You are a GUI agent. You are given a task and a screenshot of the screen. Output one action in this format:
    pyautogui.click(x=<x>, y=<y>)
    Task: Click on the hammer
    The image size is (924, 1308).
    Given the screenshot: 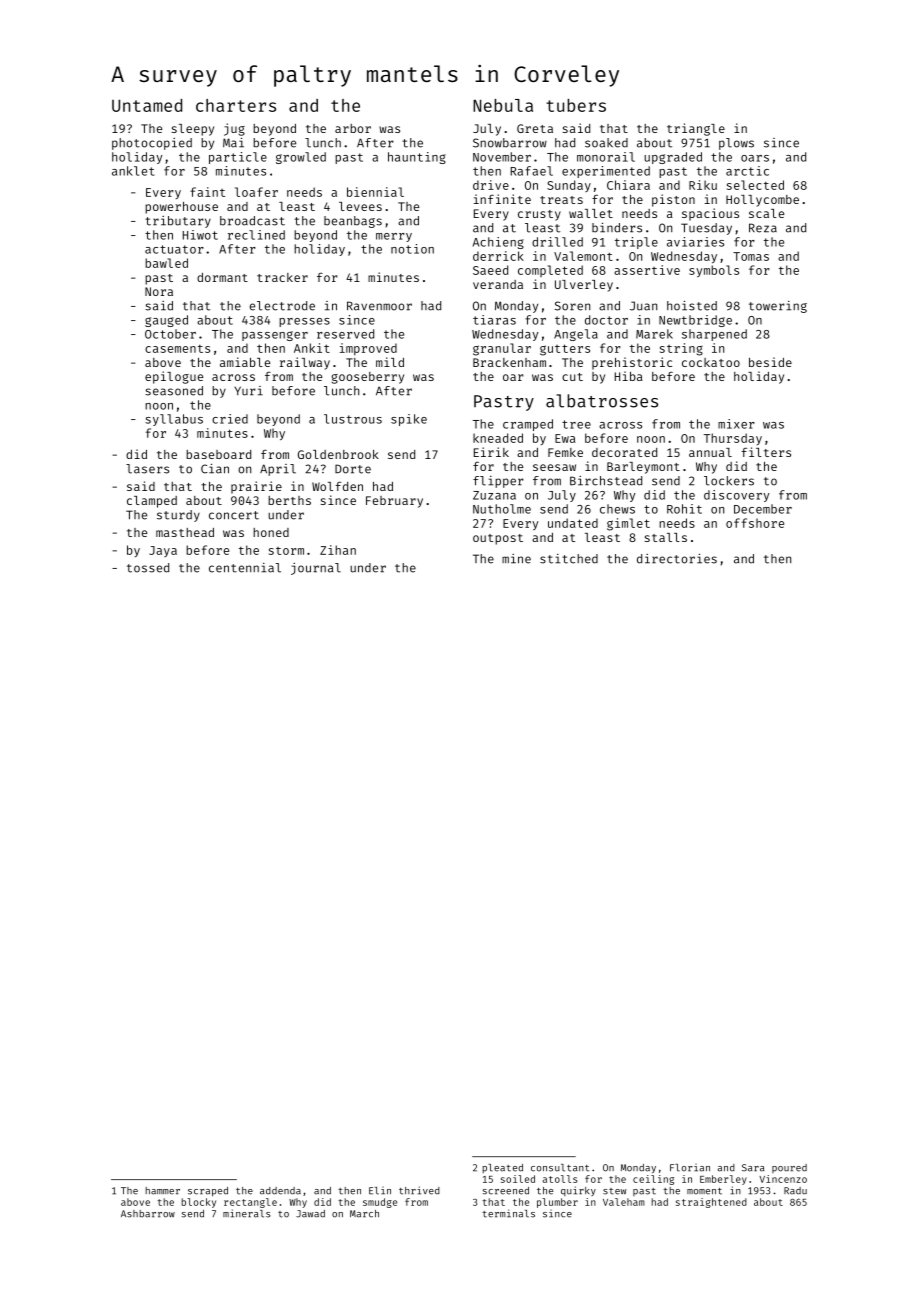 What is the action you would take?
    pyautogui.click(x=162, y=1191)
